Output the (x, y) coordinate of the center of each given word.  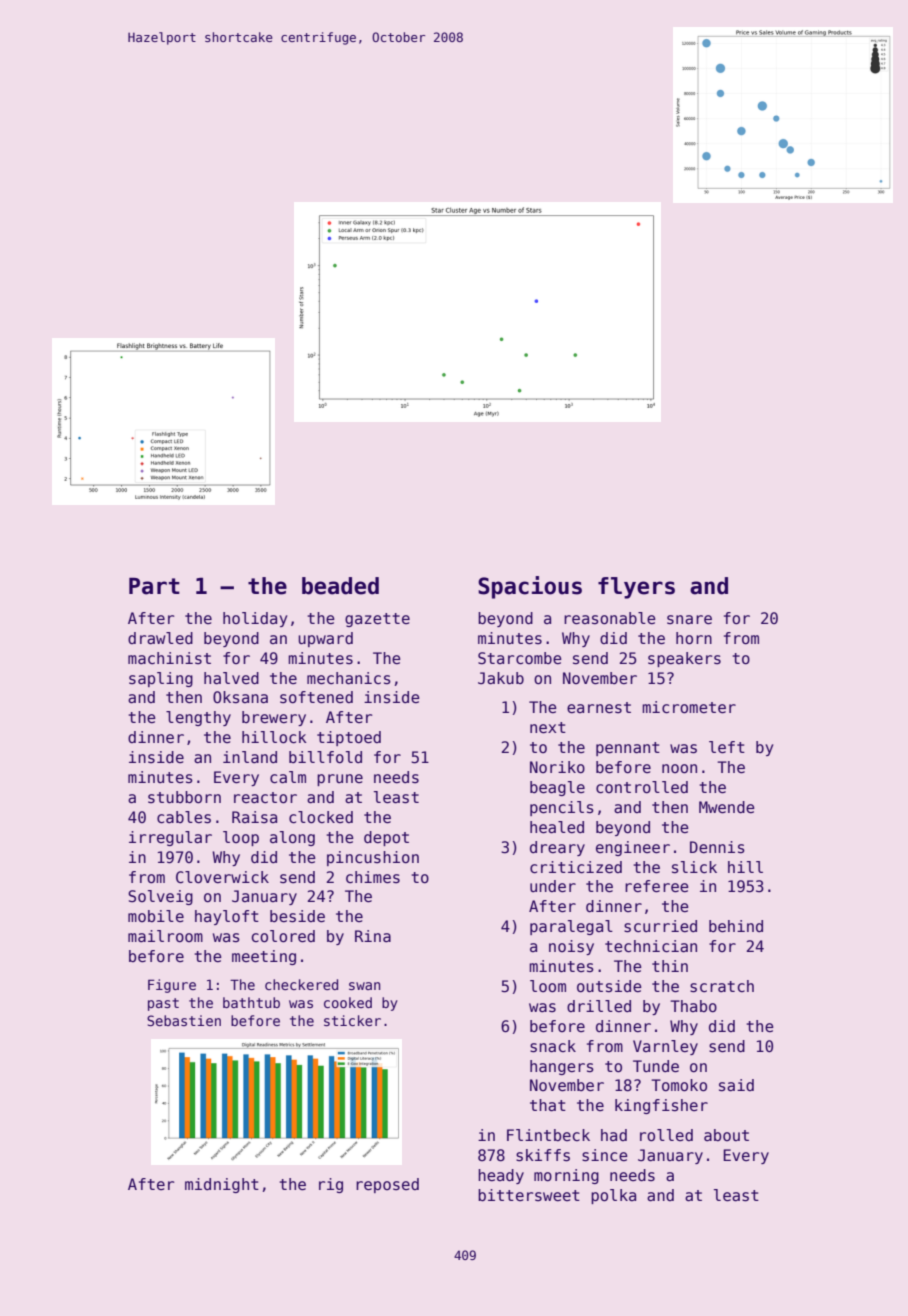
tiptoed (349, 738)
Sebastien (184, 1020)
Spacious (530, 587)
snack (553, 1046)
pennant (628, 749)
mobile (156, 916)
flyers (636, 588)
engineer (633, 848)
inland (250, 757)
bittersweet (529, 1195)
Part (154, 586)
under (553, 886)
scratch (722, 986)
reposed (387, 1185)
